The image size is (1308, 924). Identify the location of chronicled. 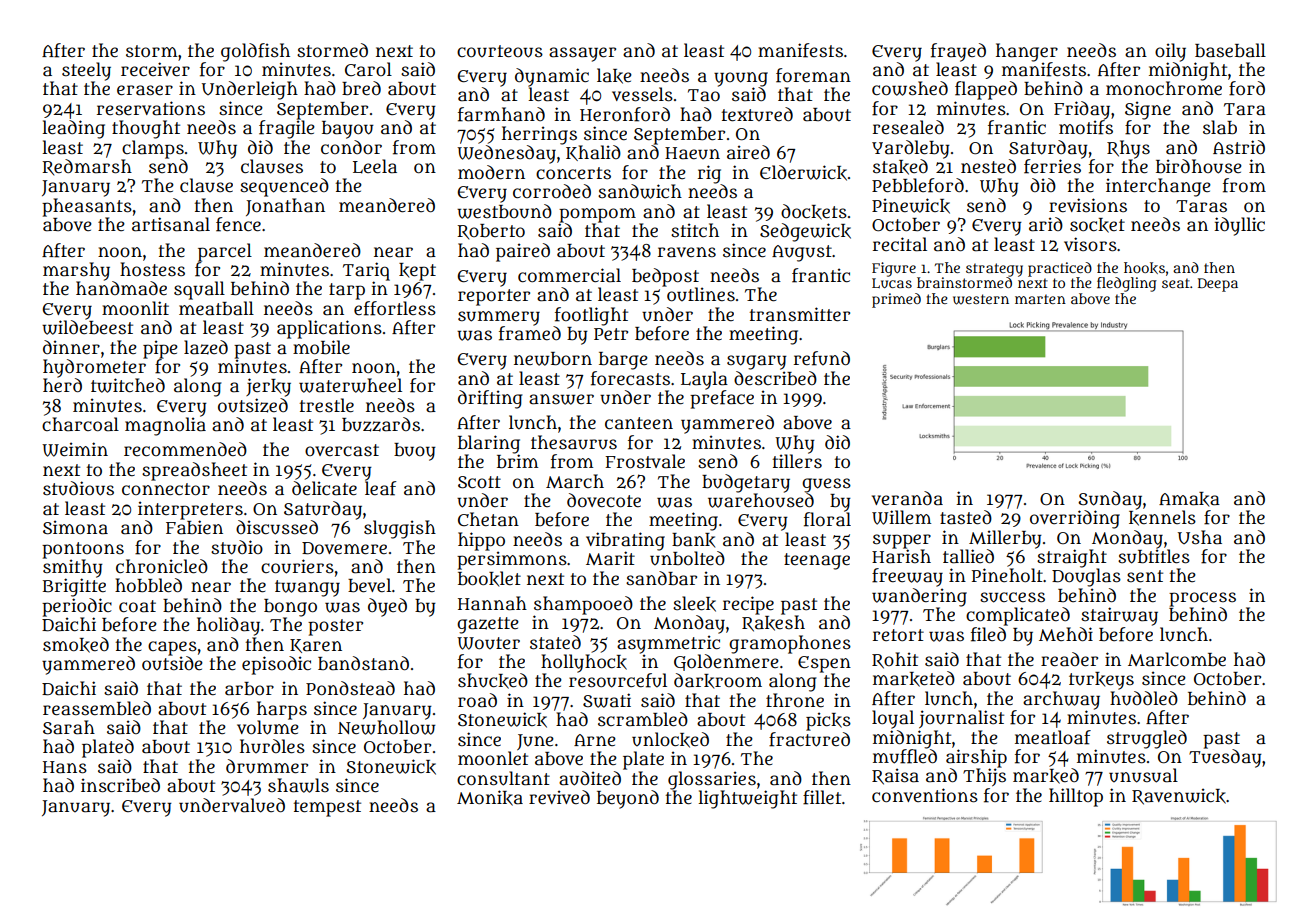
(162, 566).
